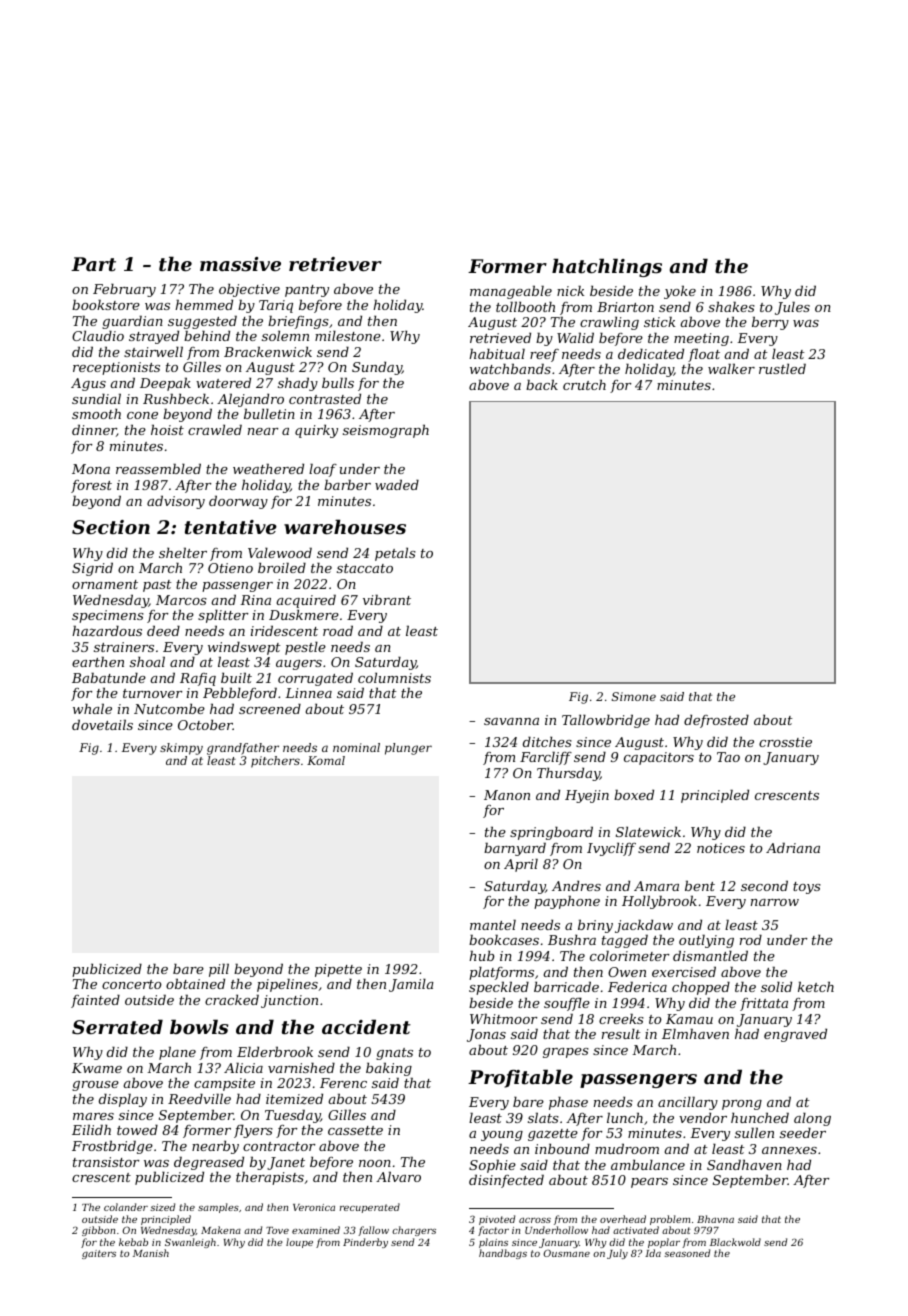 The image size is (908, 1316). I want to click on concerto, so click(132, 984).
